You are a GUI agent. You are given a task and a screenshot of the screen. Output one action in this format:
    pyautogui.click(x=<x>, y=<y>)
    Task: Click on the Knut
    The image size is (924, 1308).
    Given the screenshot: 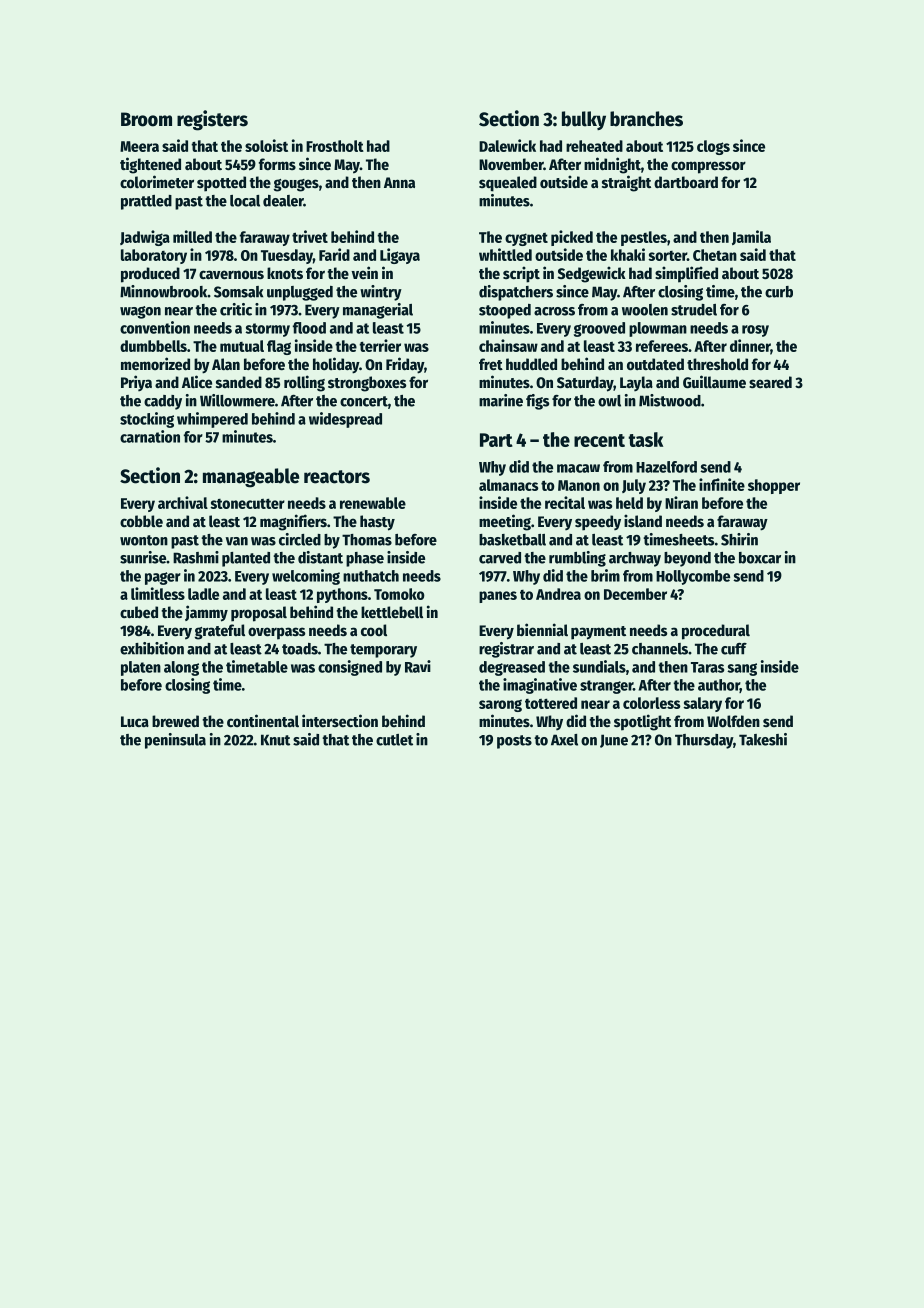 What is the action you would take?
    pyautogui.click(x=275, y=740)
